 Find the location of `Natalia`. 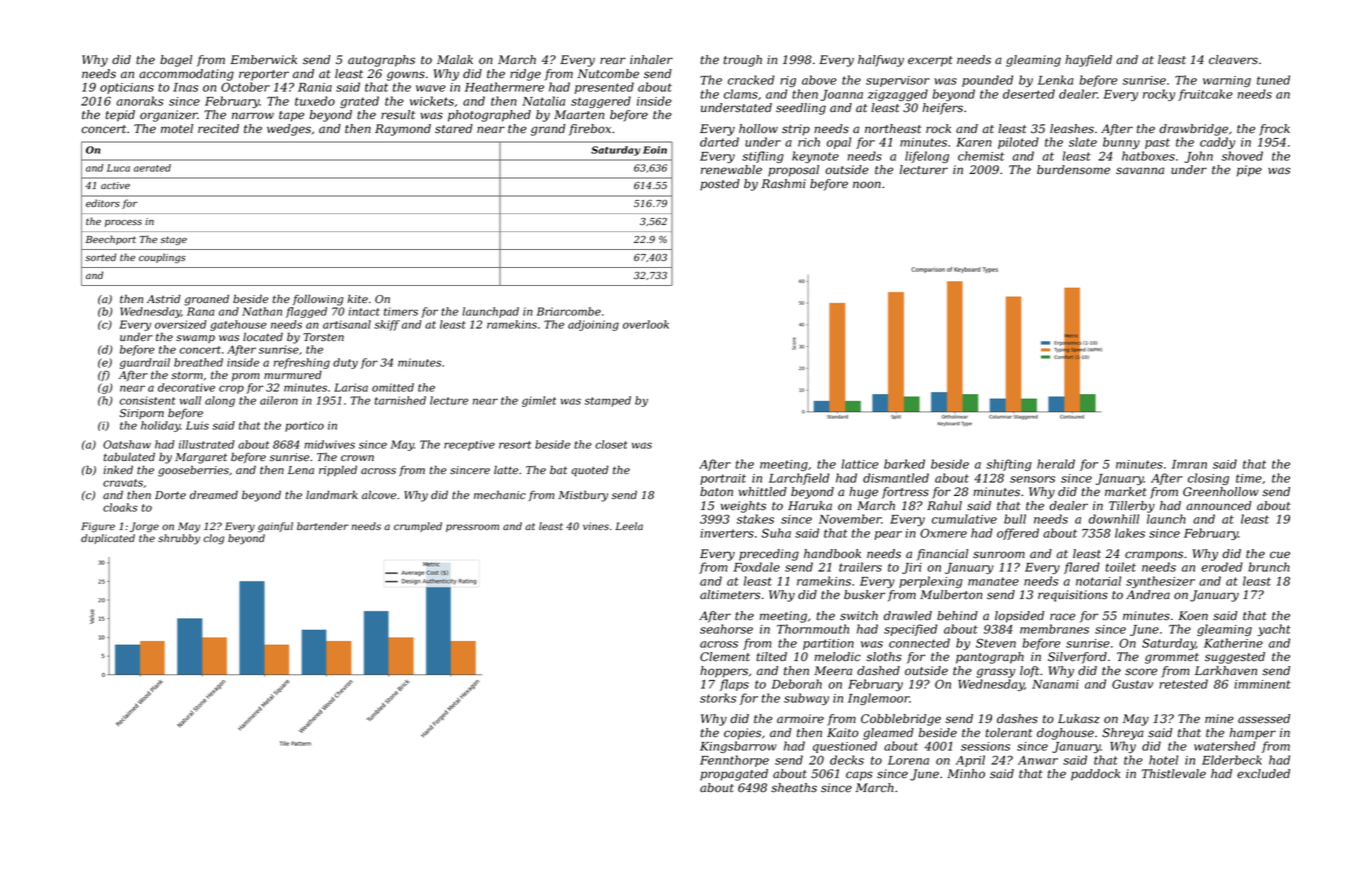

Natalia is located at coordinates (543, 101).
